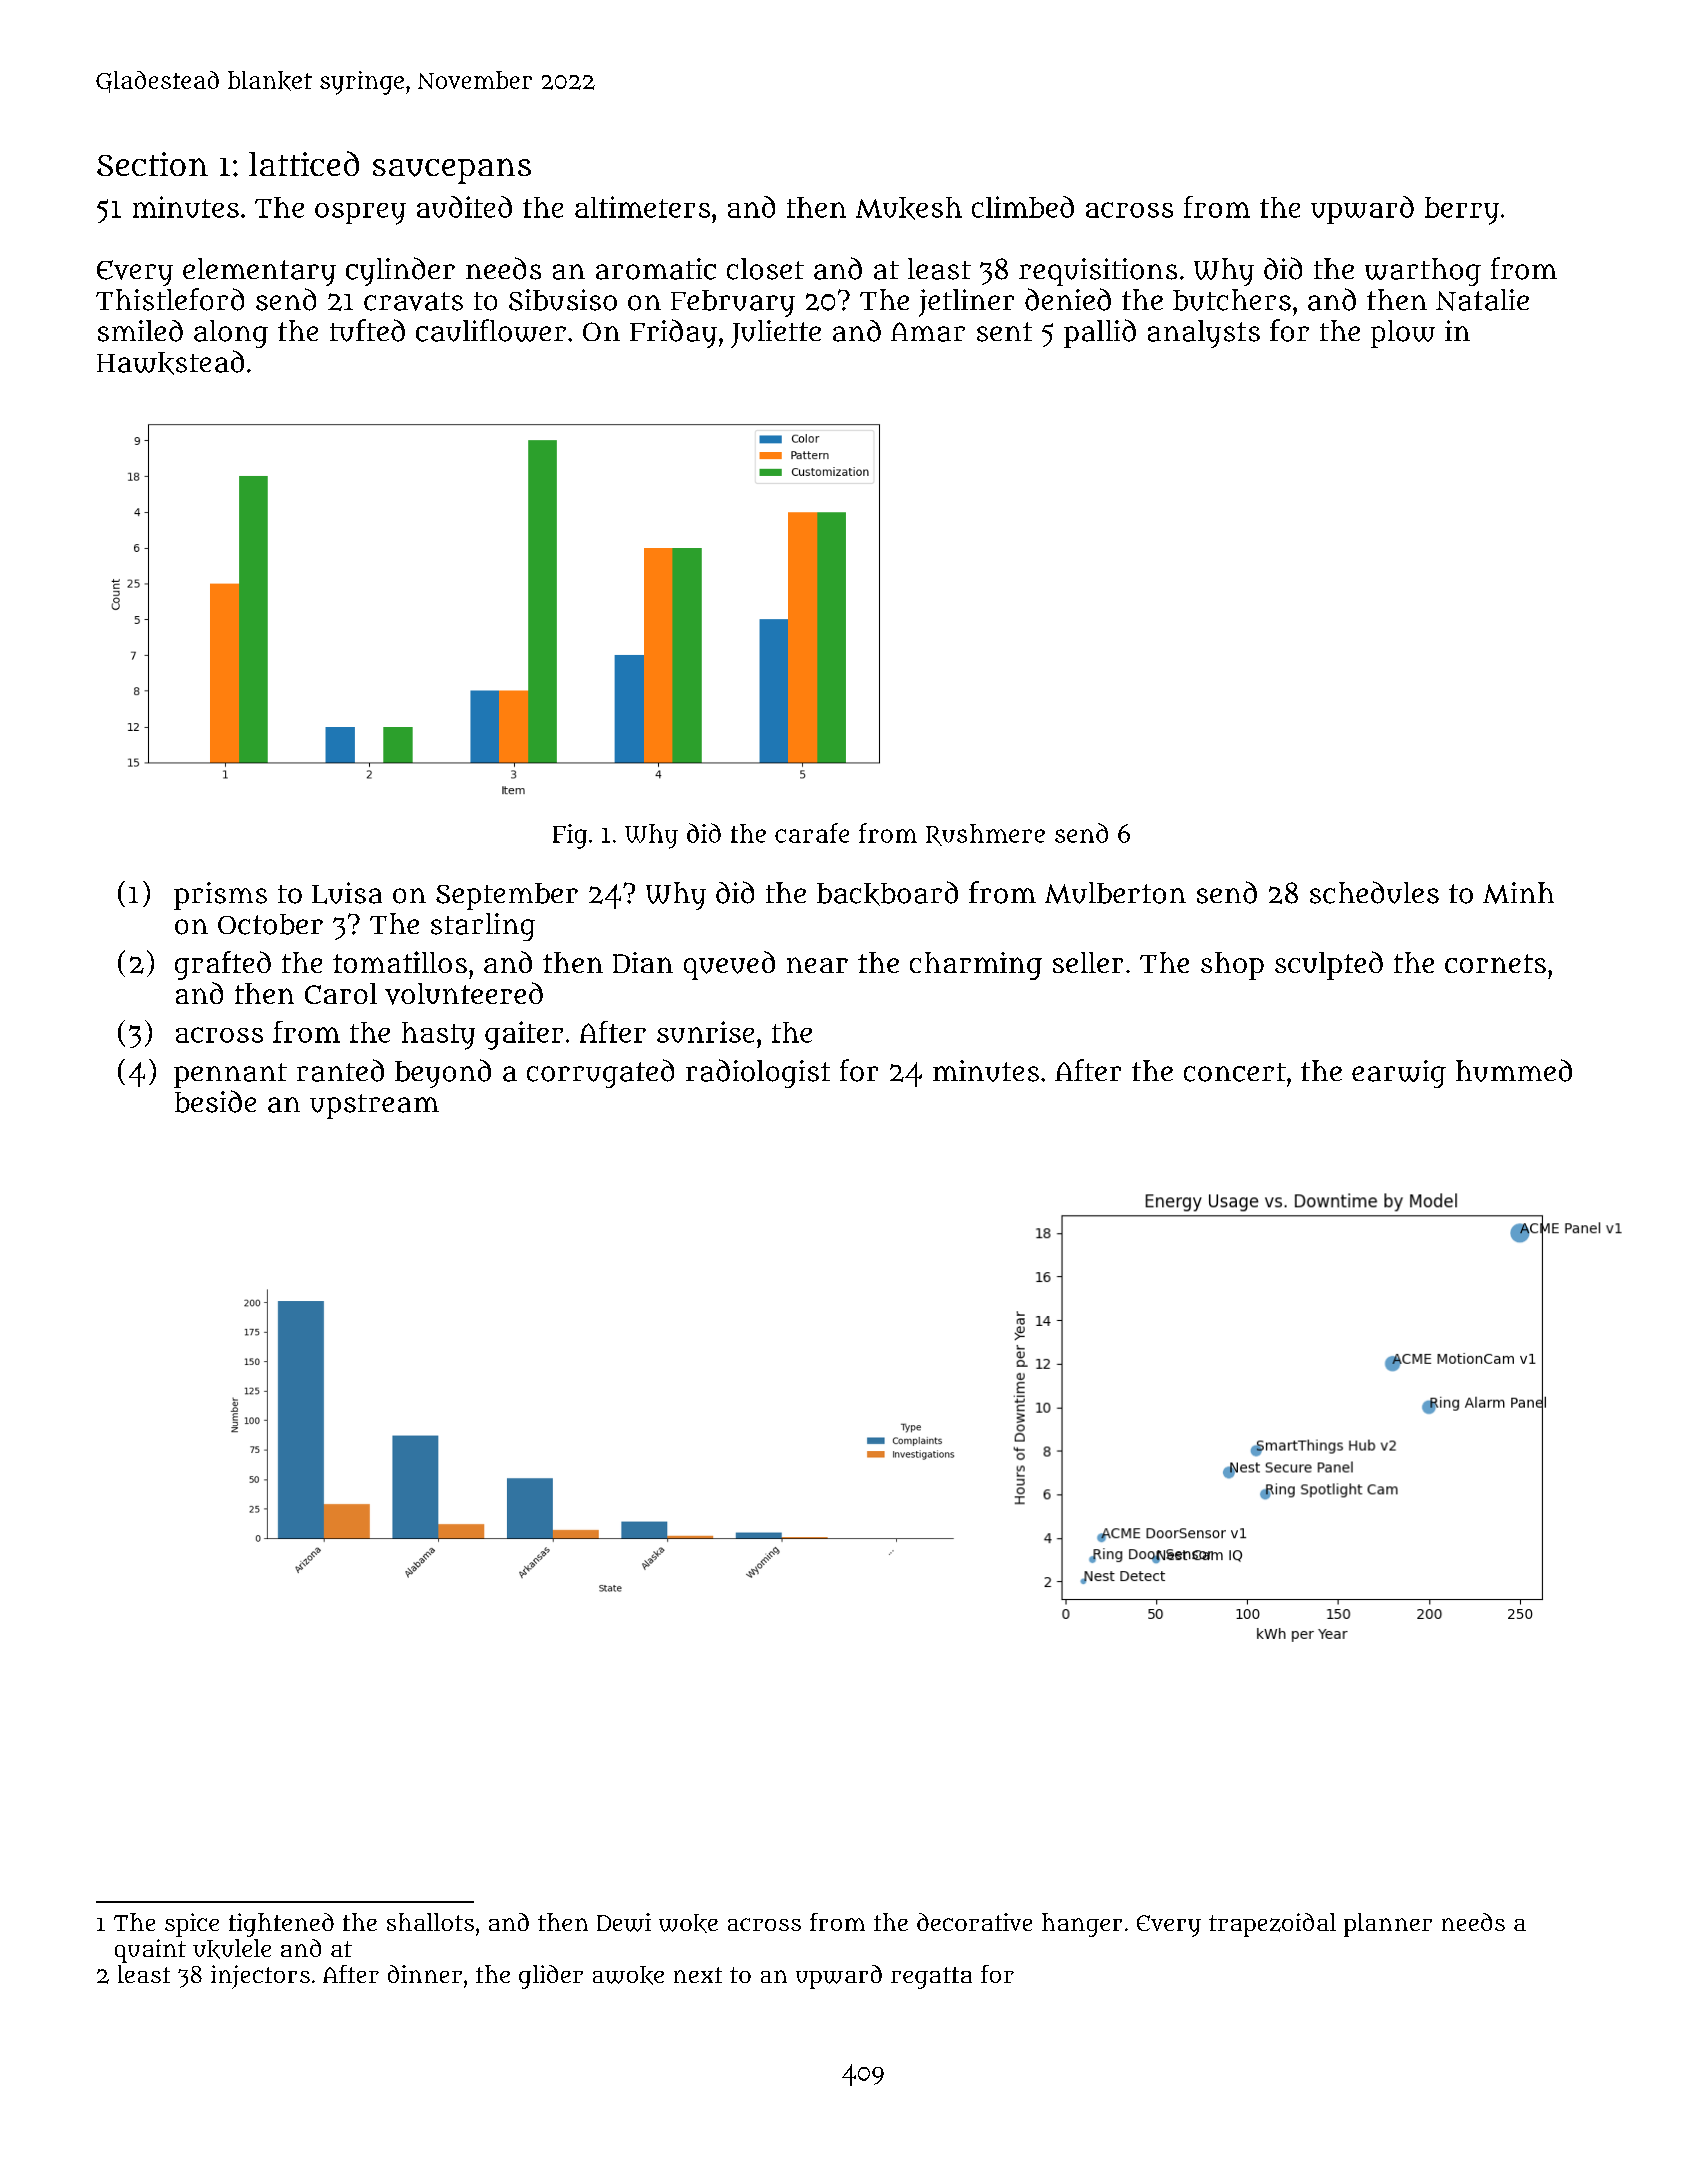  Describe the element at coordinates (192, 1925) in the page. I see `spice` at that location.
